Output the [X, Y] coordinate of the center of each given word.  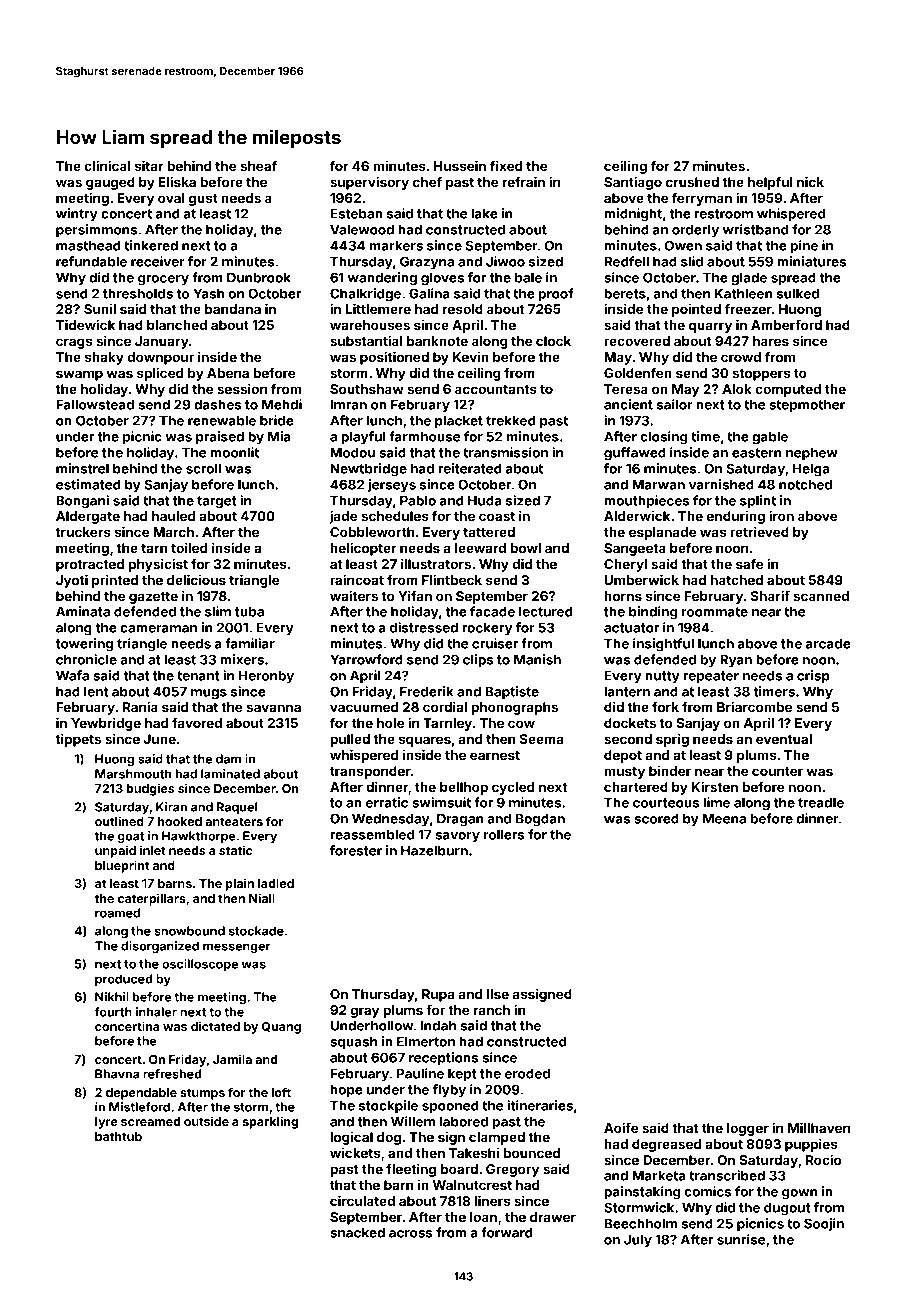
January [162, 342]
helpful [770, 183]
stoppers [761, 375]
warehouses [370, 325]
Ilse [498, 994]
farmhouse [424, 436]
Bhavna [117, 1074]
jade [343, 517]
